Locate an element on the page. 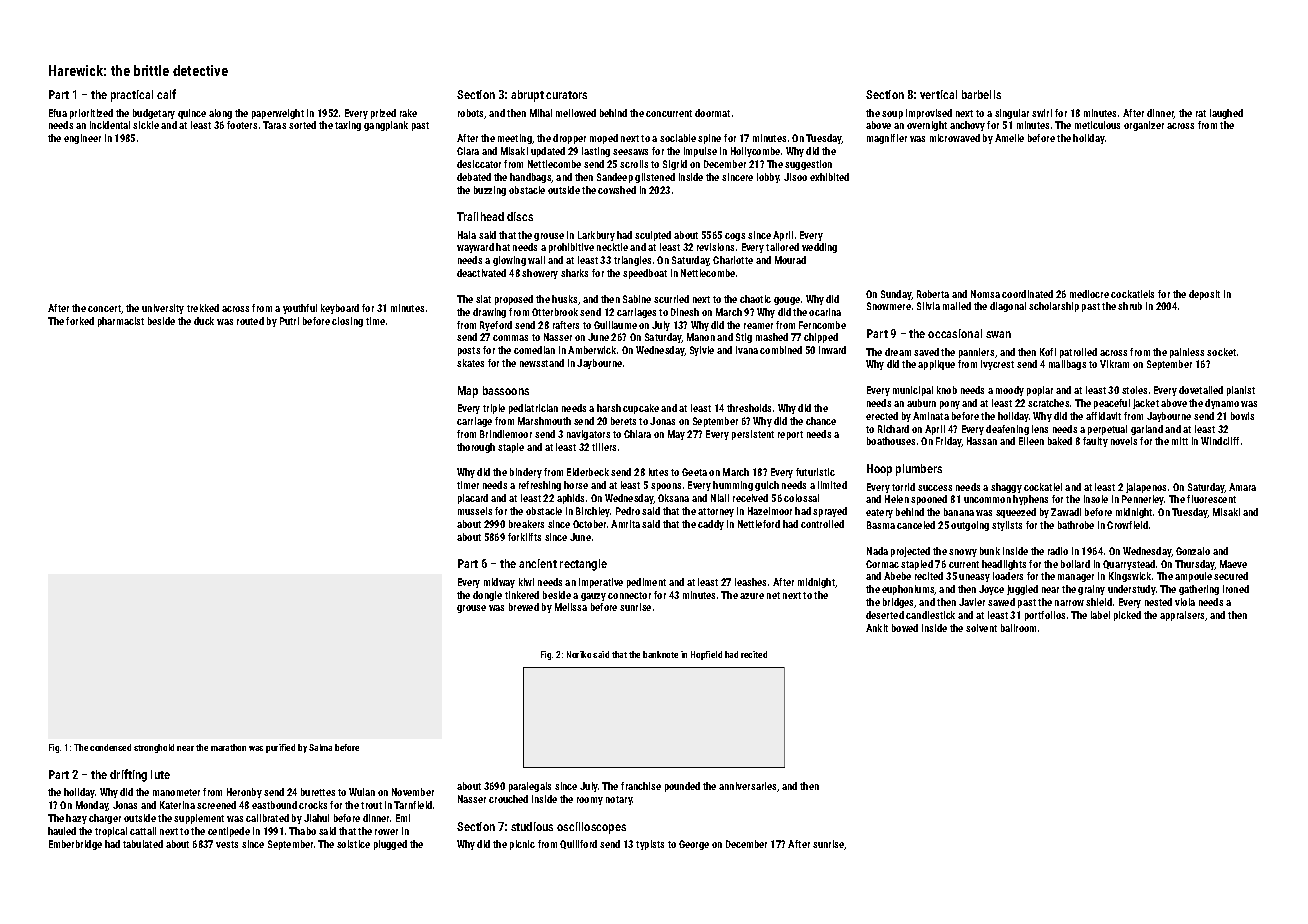  picnic is located at coordinates (522, 845).
